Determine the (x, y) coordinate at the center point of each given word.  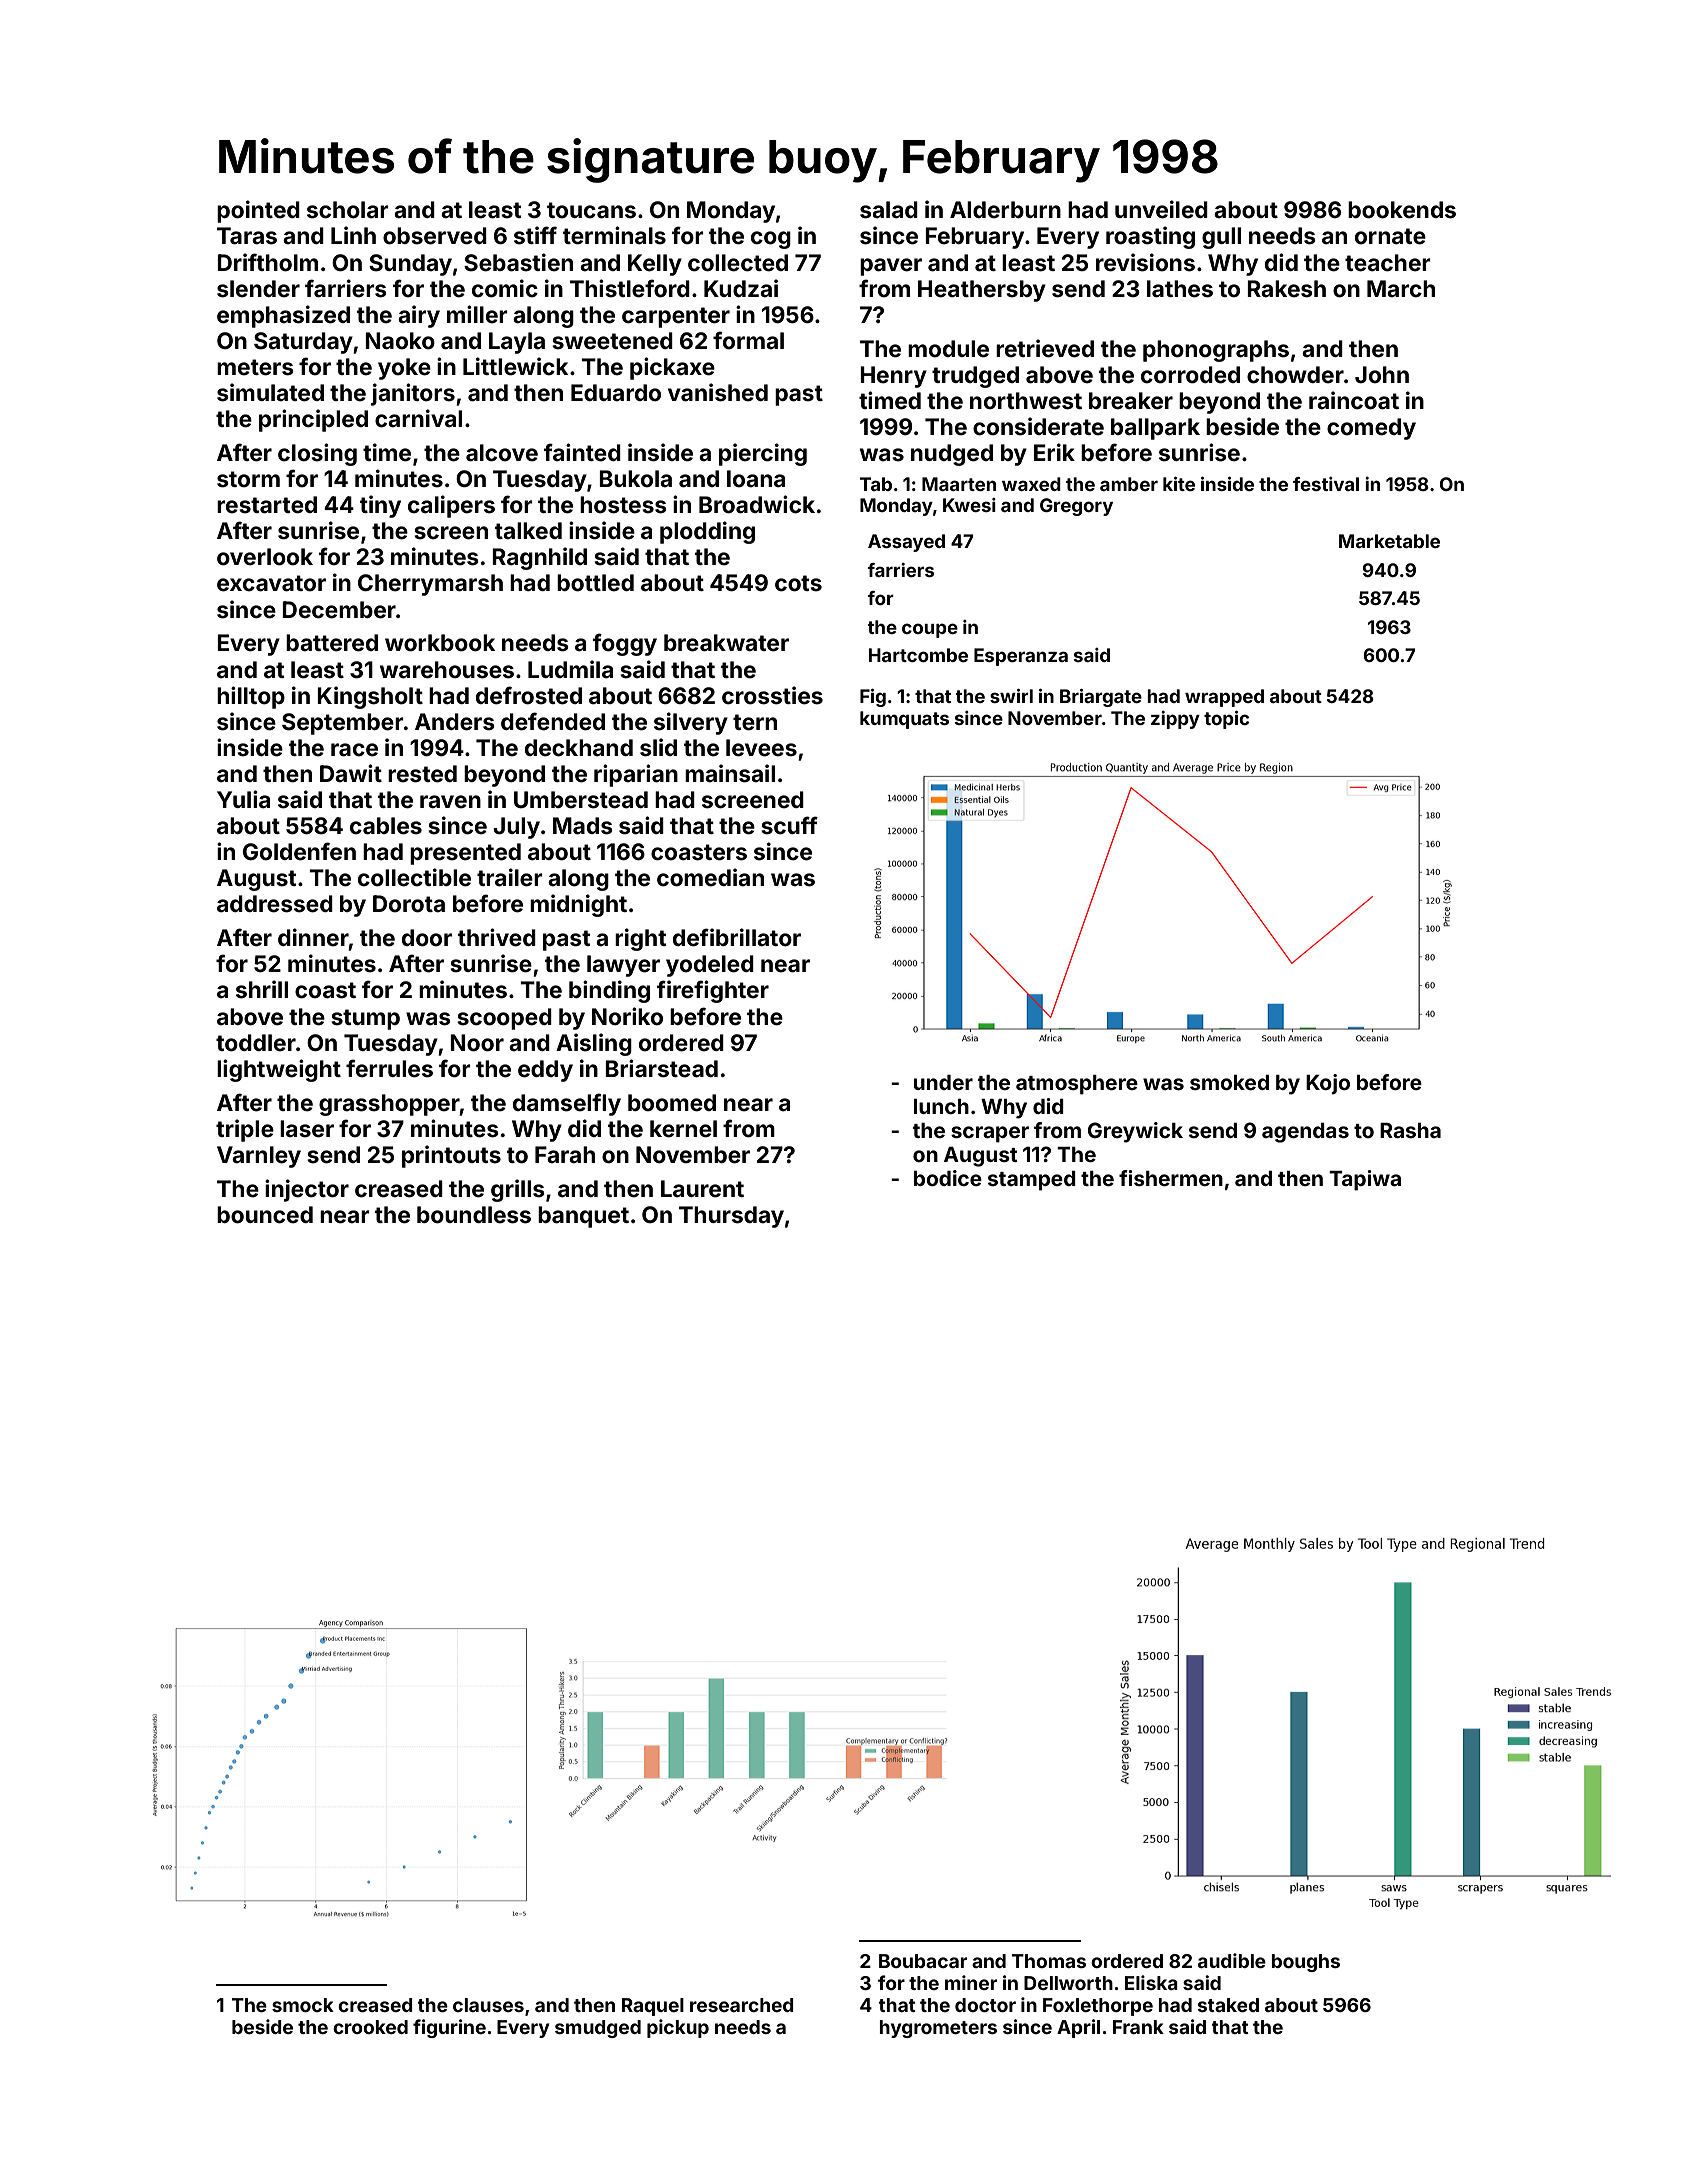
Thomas (1049, 1961)
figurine (449, 2028)
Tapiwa (1365, 1180)
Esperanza (1021, 657)
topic (1226, 720)
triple (245, 1130)
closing (317, 454)
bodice (948, 1178)
